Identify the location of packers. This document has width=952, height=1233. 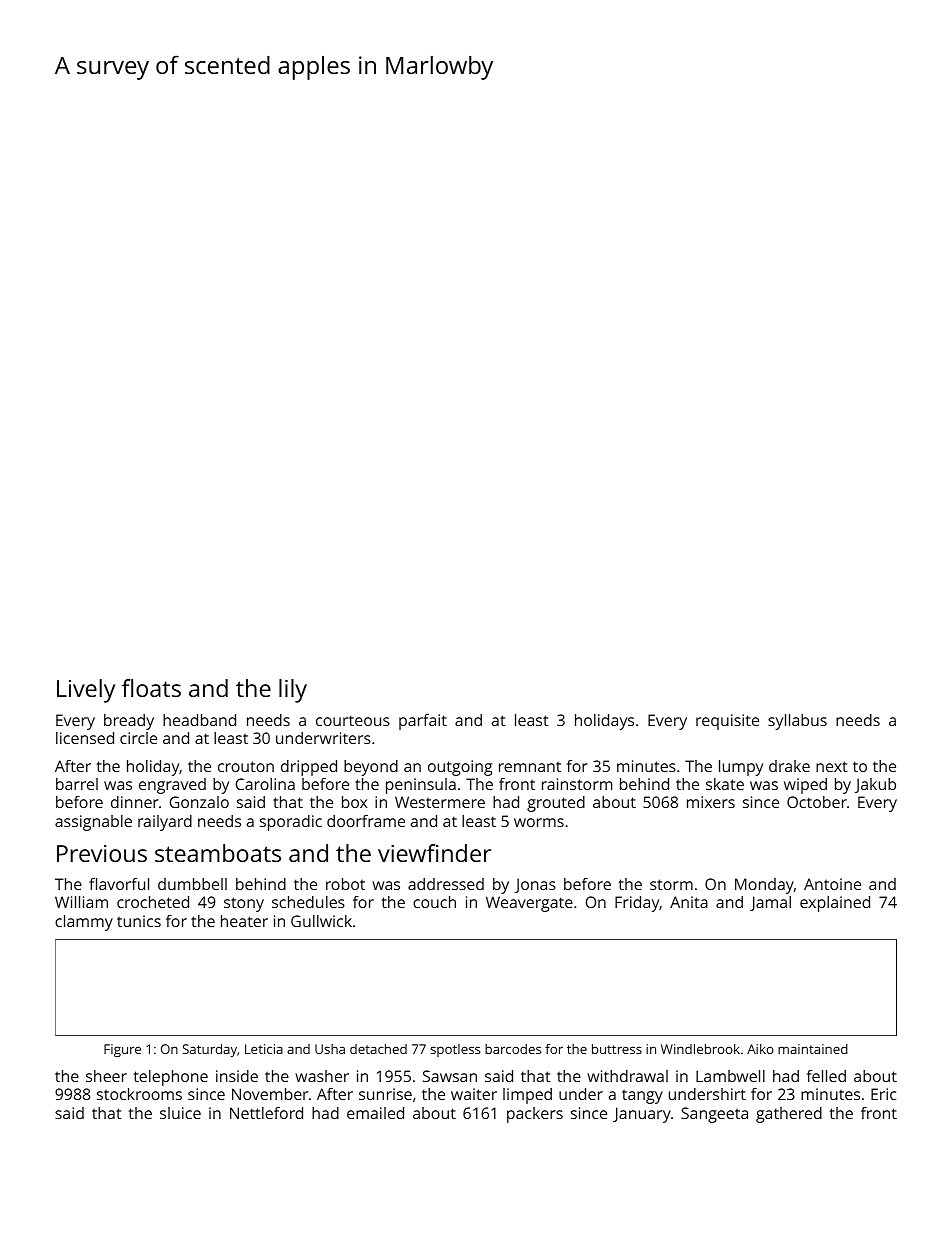
(535, 1115).
